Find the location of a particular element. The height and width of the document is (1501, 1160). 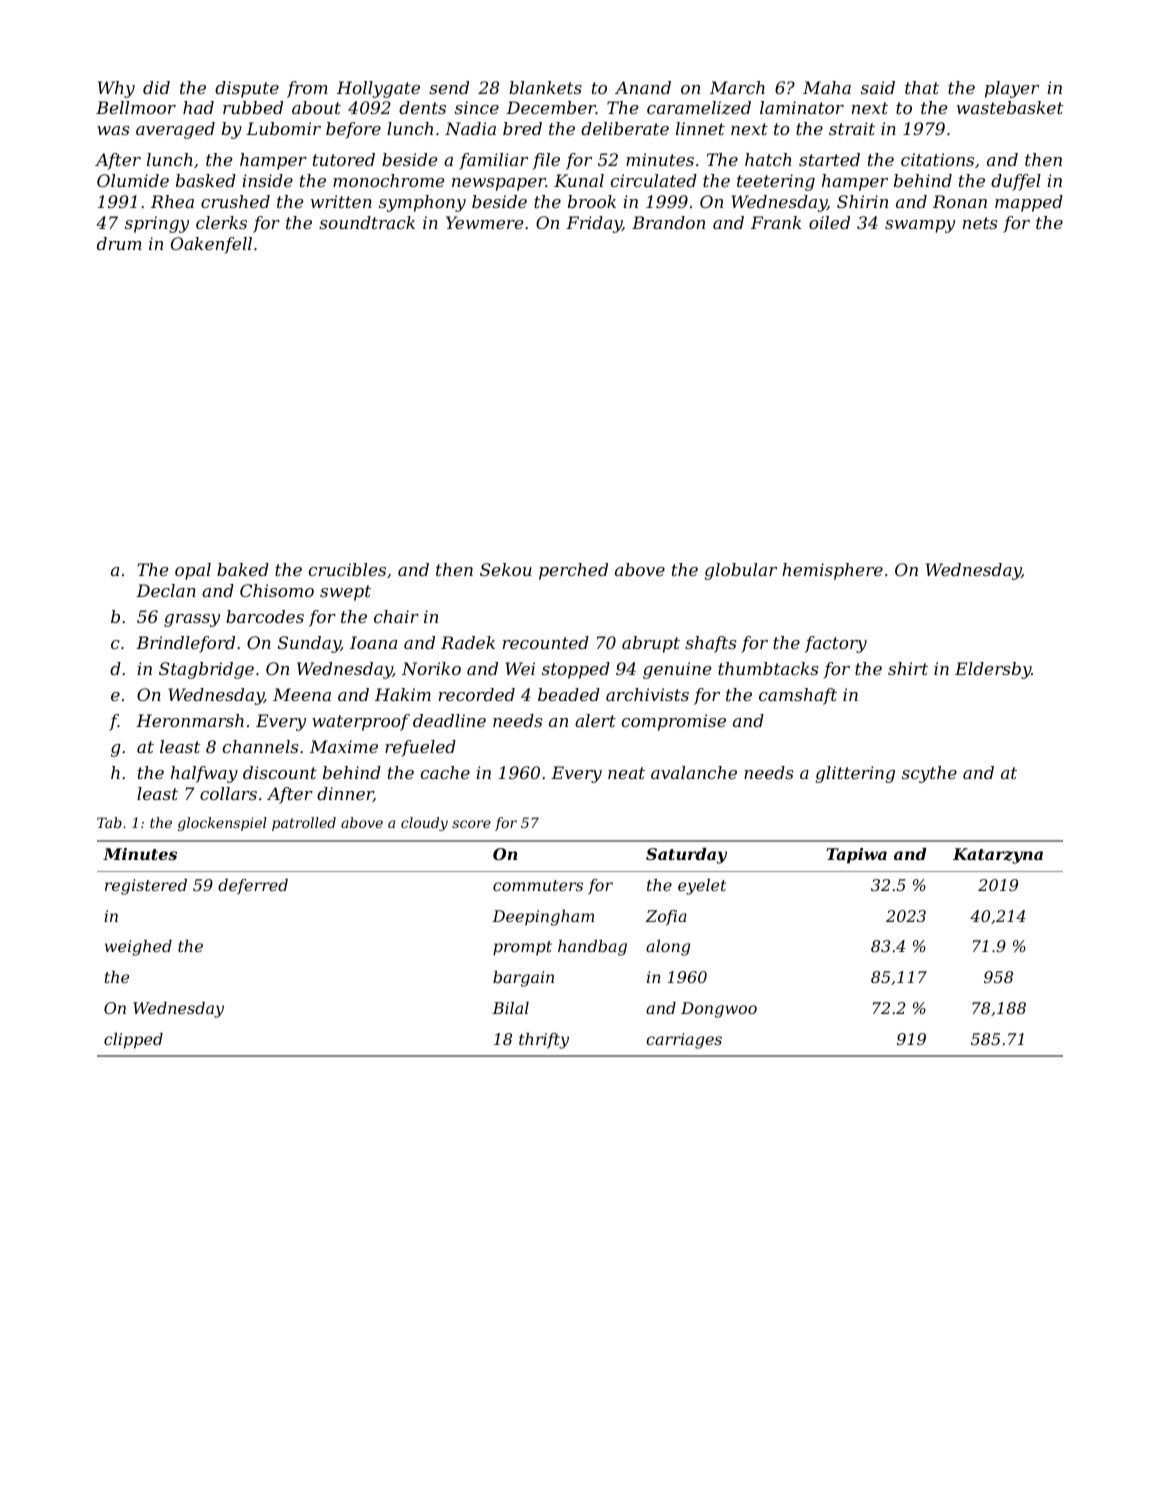

clipped is located at coordinates (133, 1041).
